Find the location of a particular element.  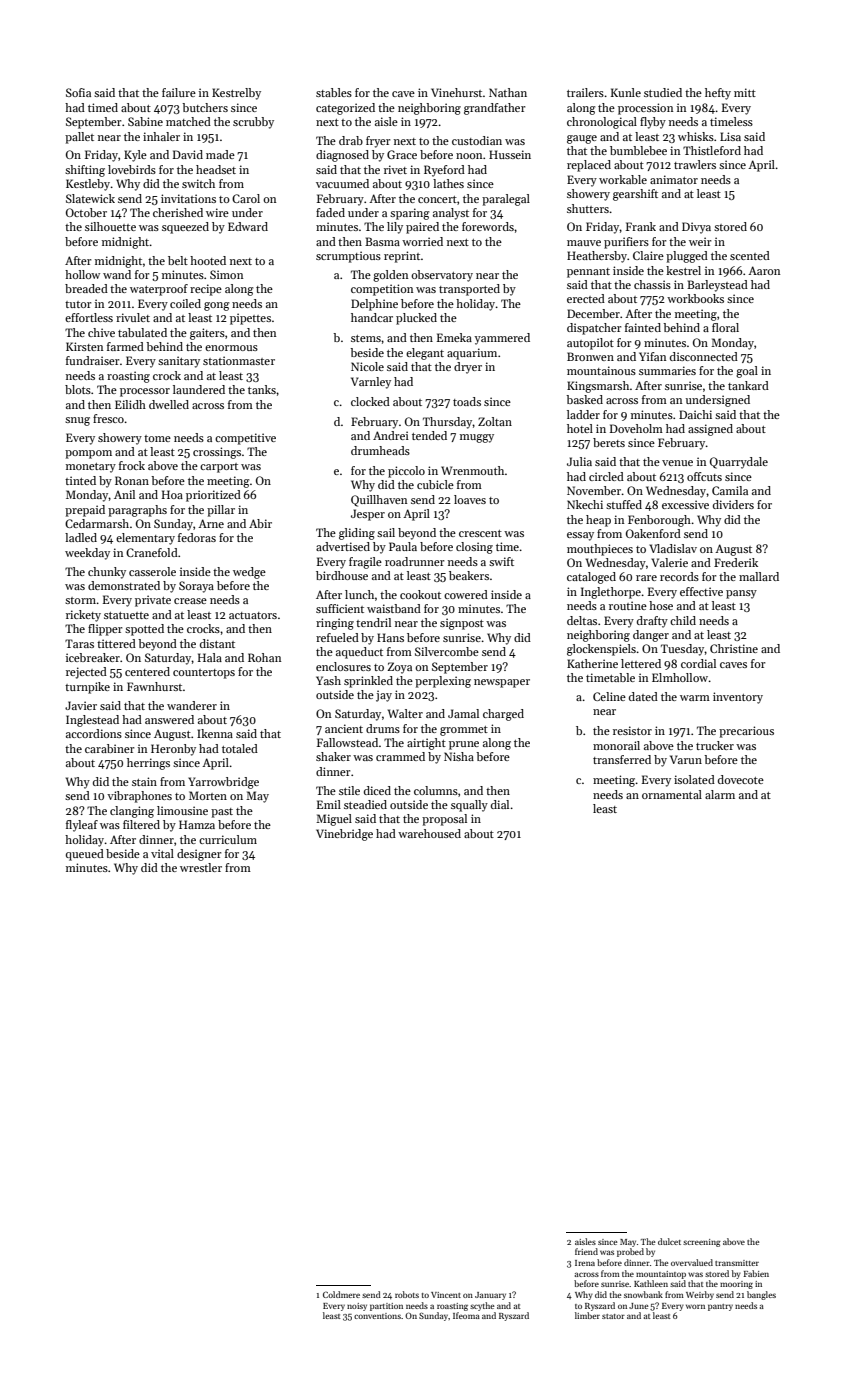

Sofia is located at coordinates (78, 92).
